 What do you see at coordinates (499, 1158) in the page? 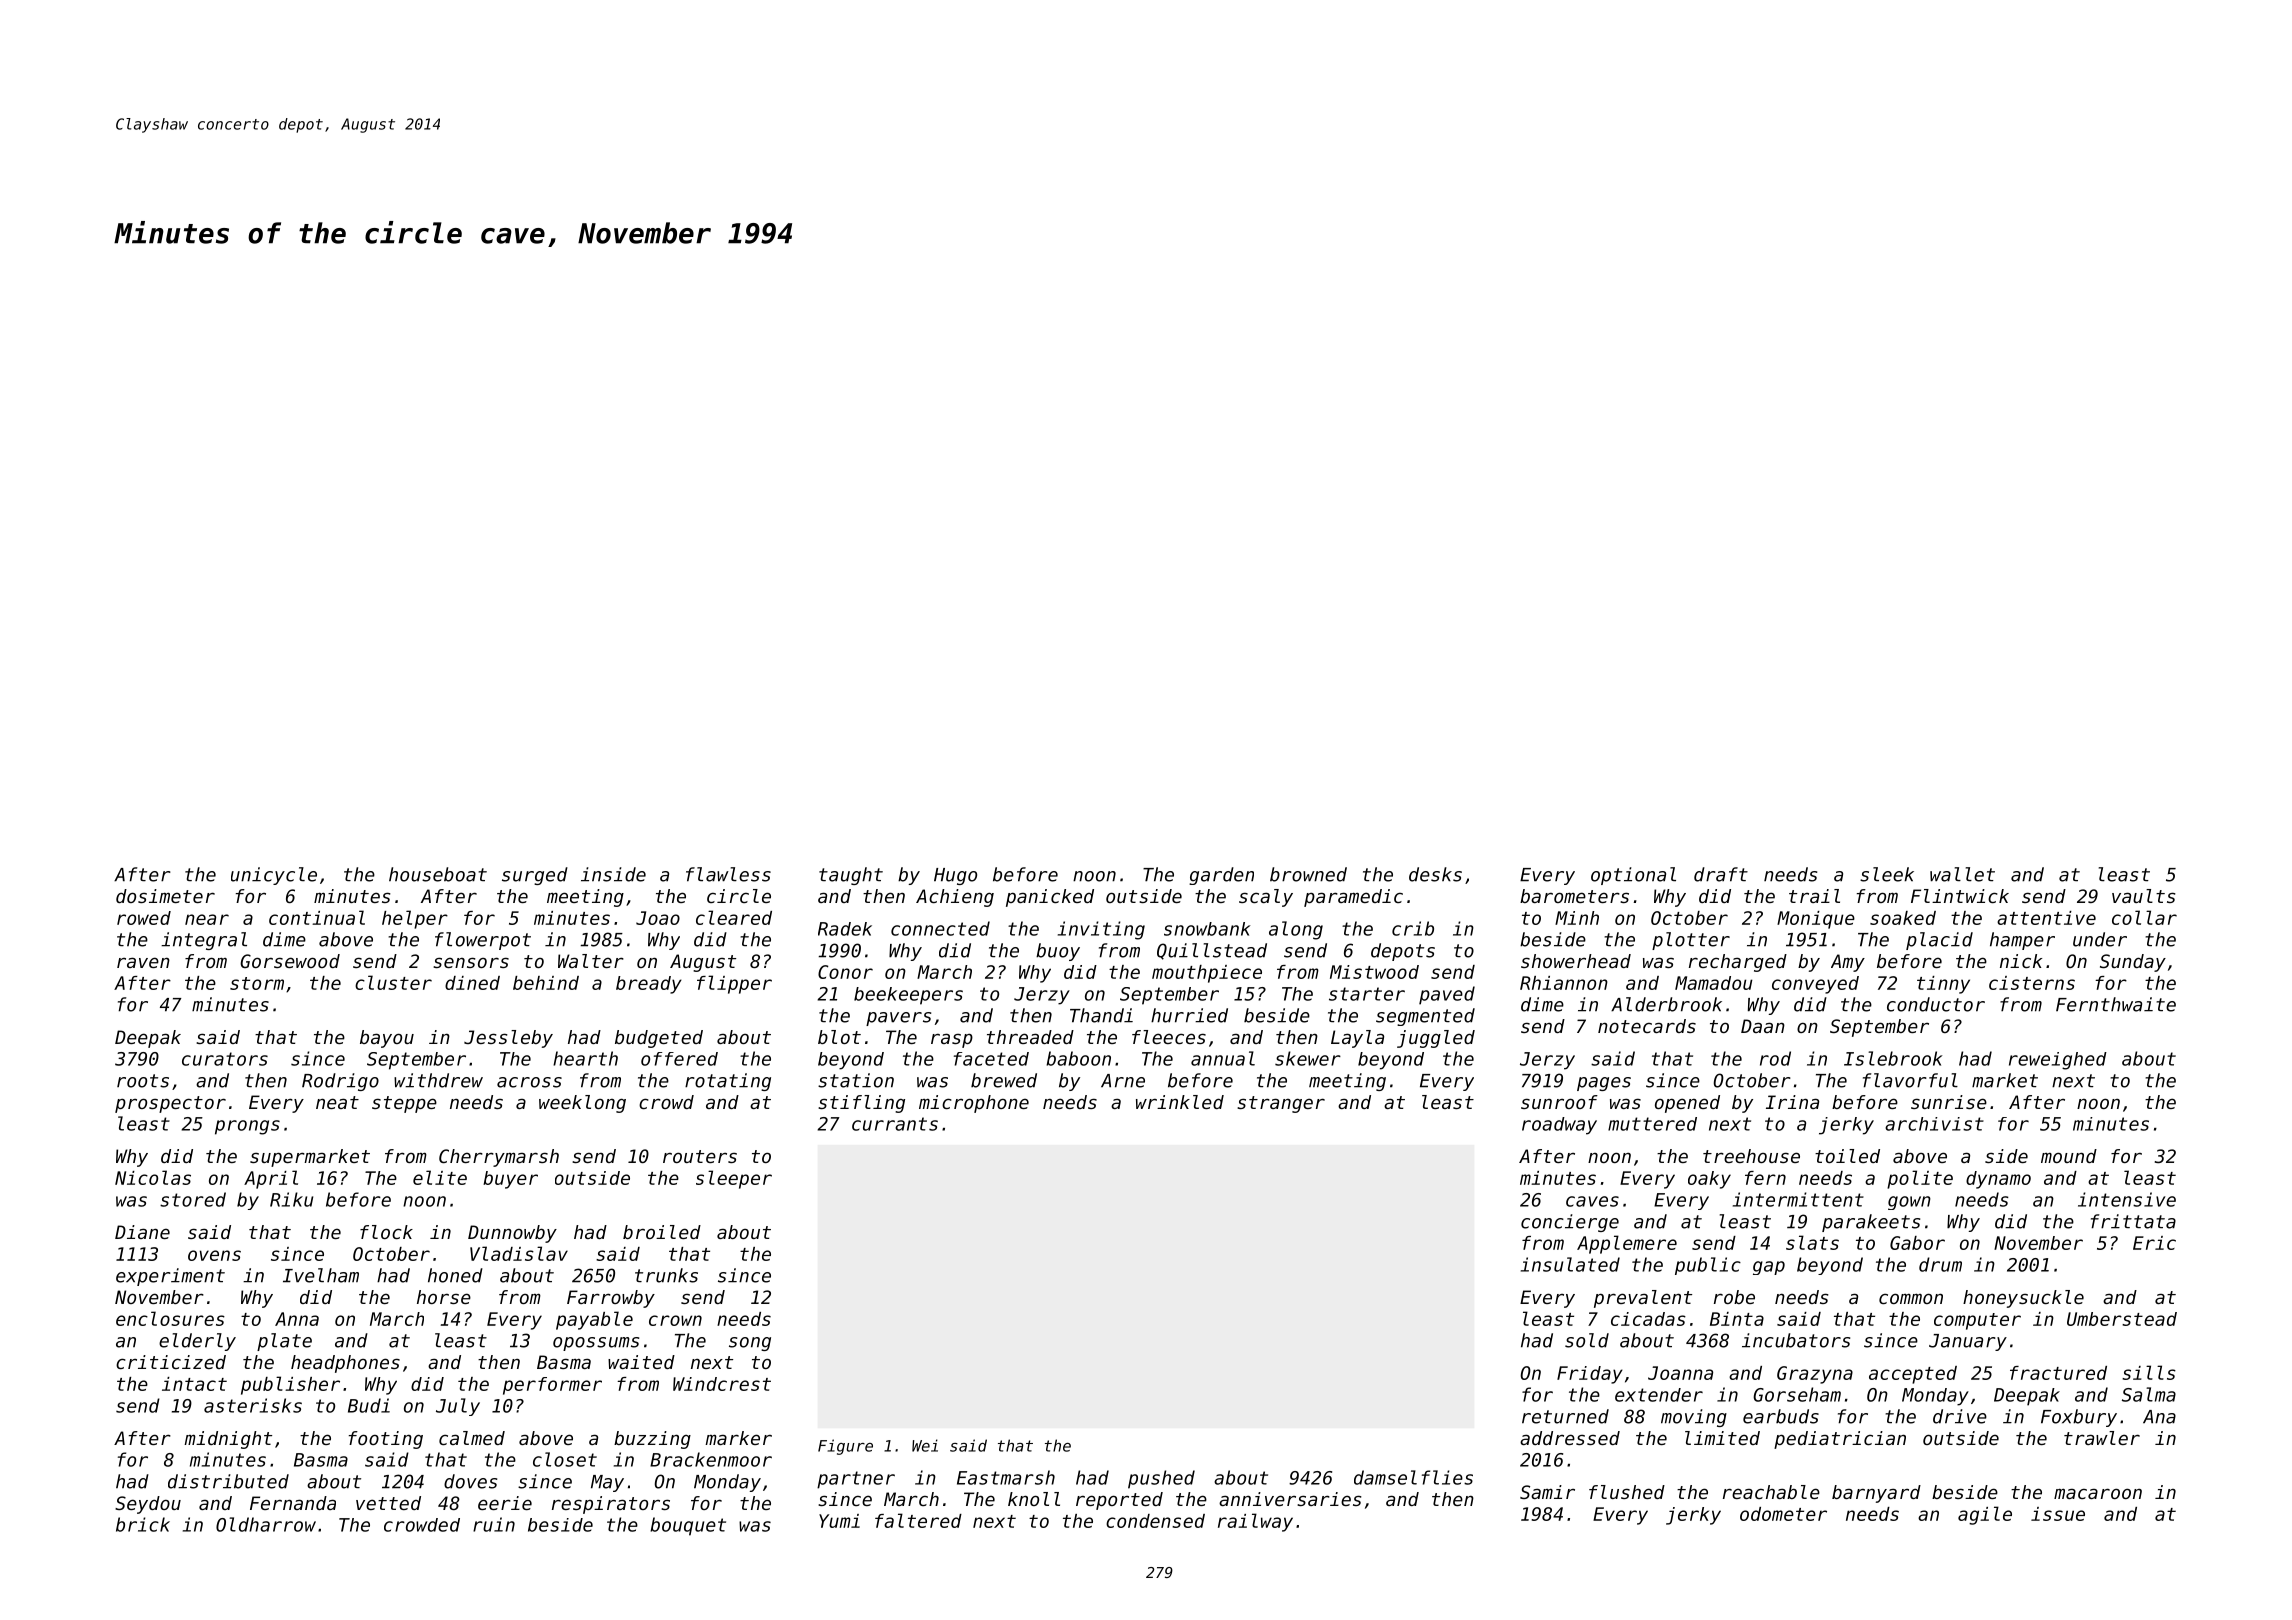
I see `Cherrymarsh` at bounding box center [499, 1158].
